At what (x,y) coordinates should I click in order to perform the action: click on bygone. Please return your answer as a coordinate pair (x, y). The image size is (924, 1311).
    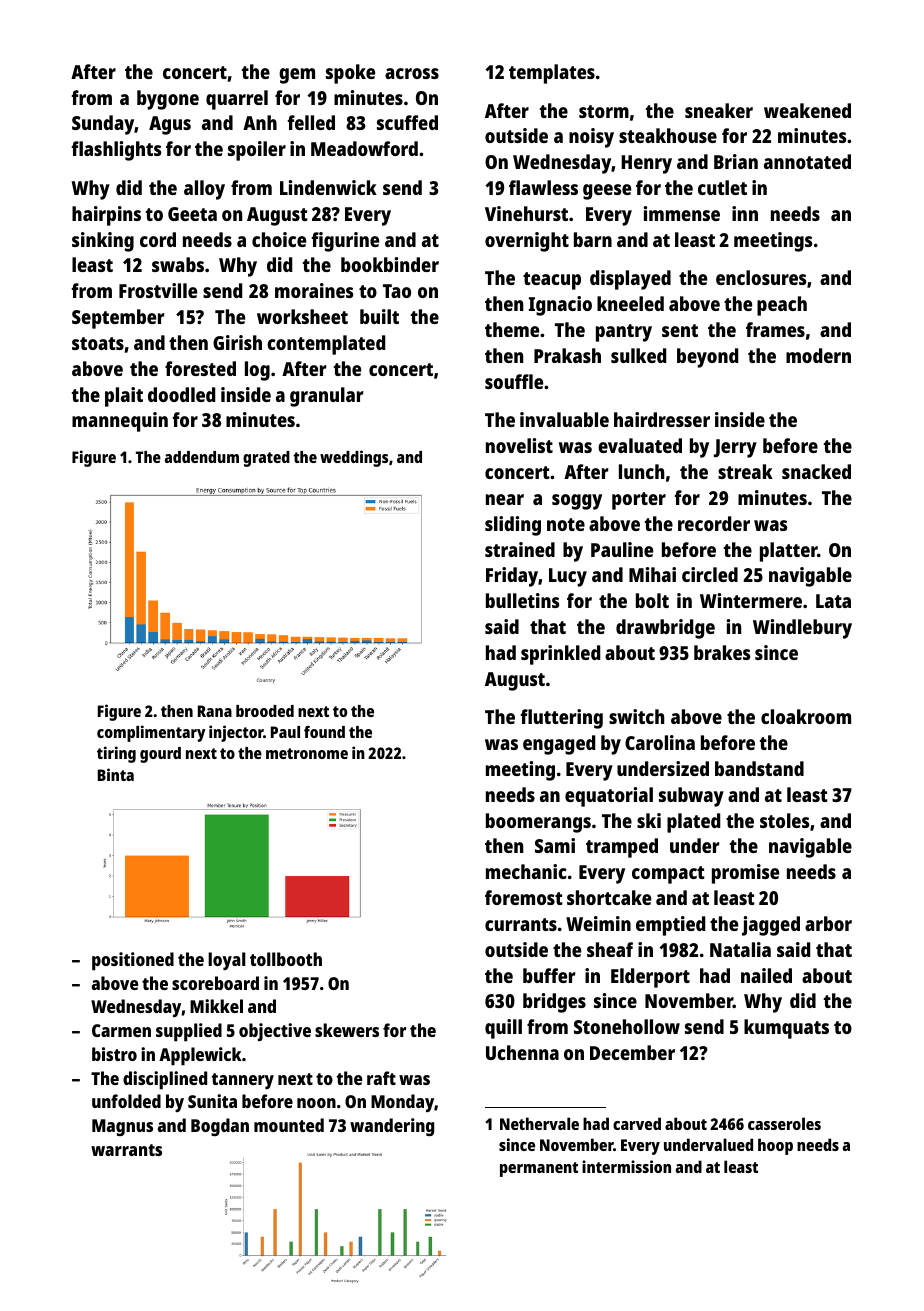
    Looking at the image, I should click on (168, 100).
